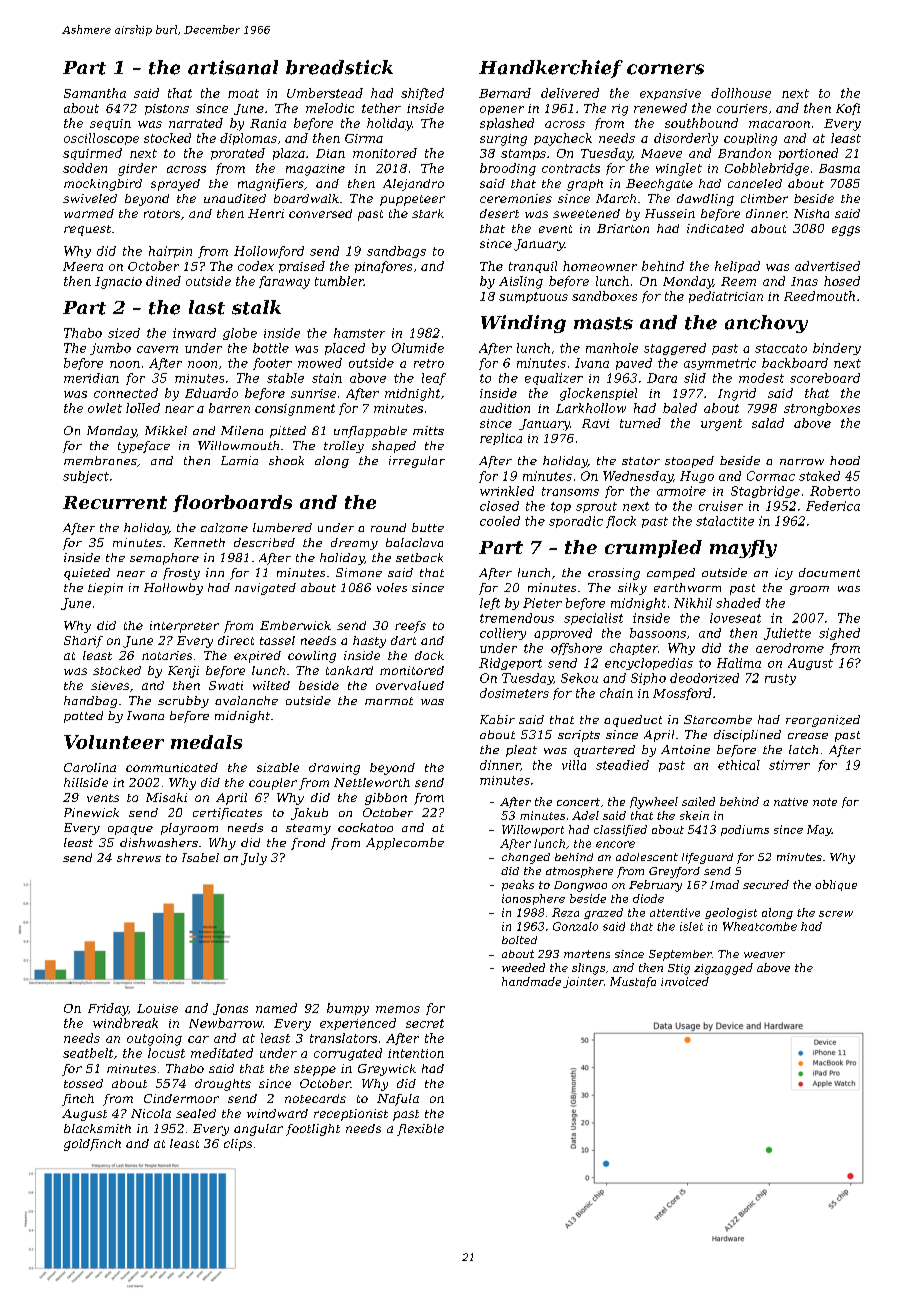 The image size is (924, 1308). I want to click on Sipho, so click(648, 679).
